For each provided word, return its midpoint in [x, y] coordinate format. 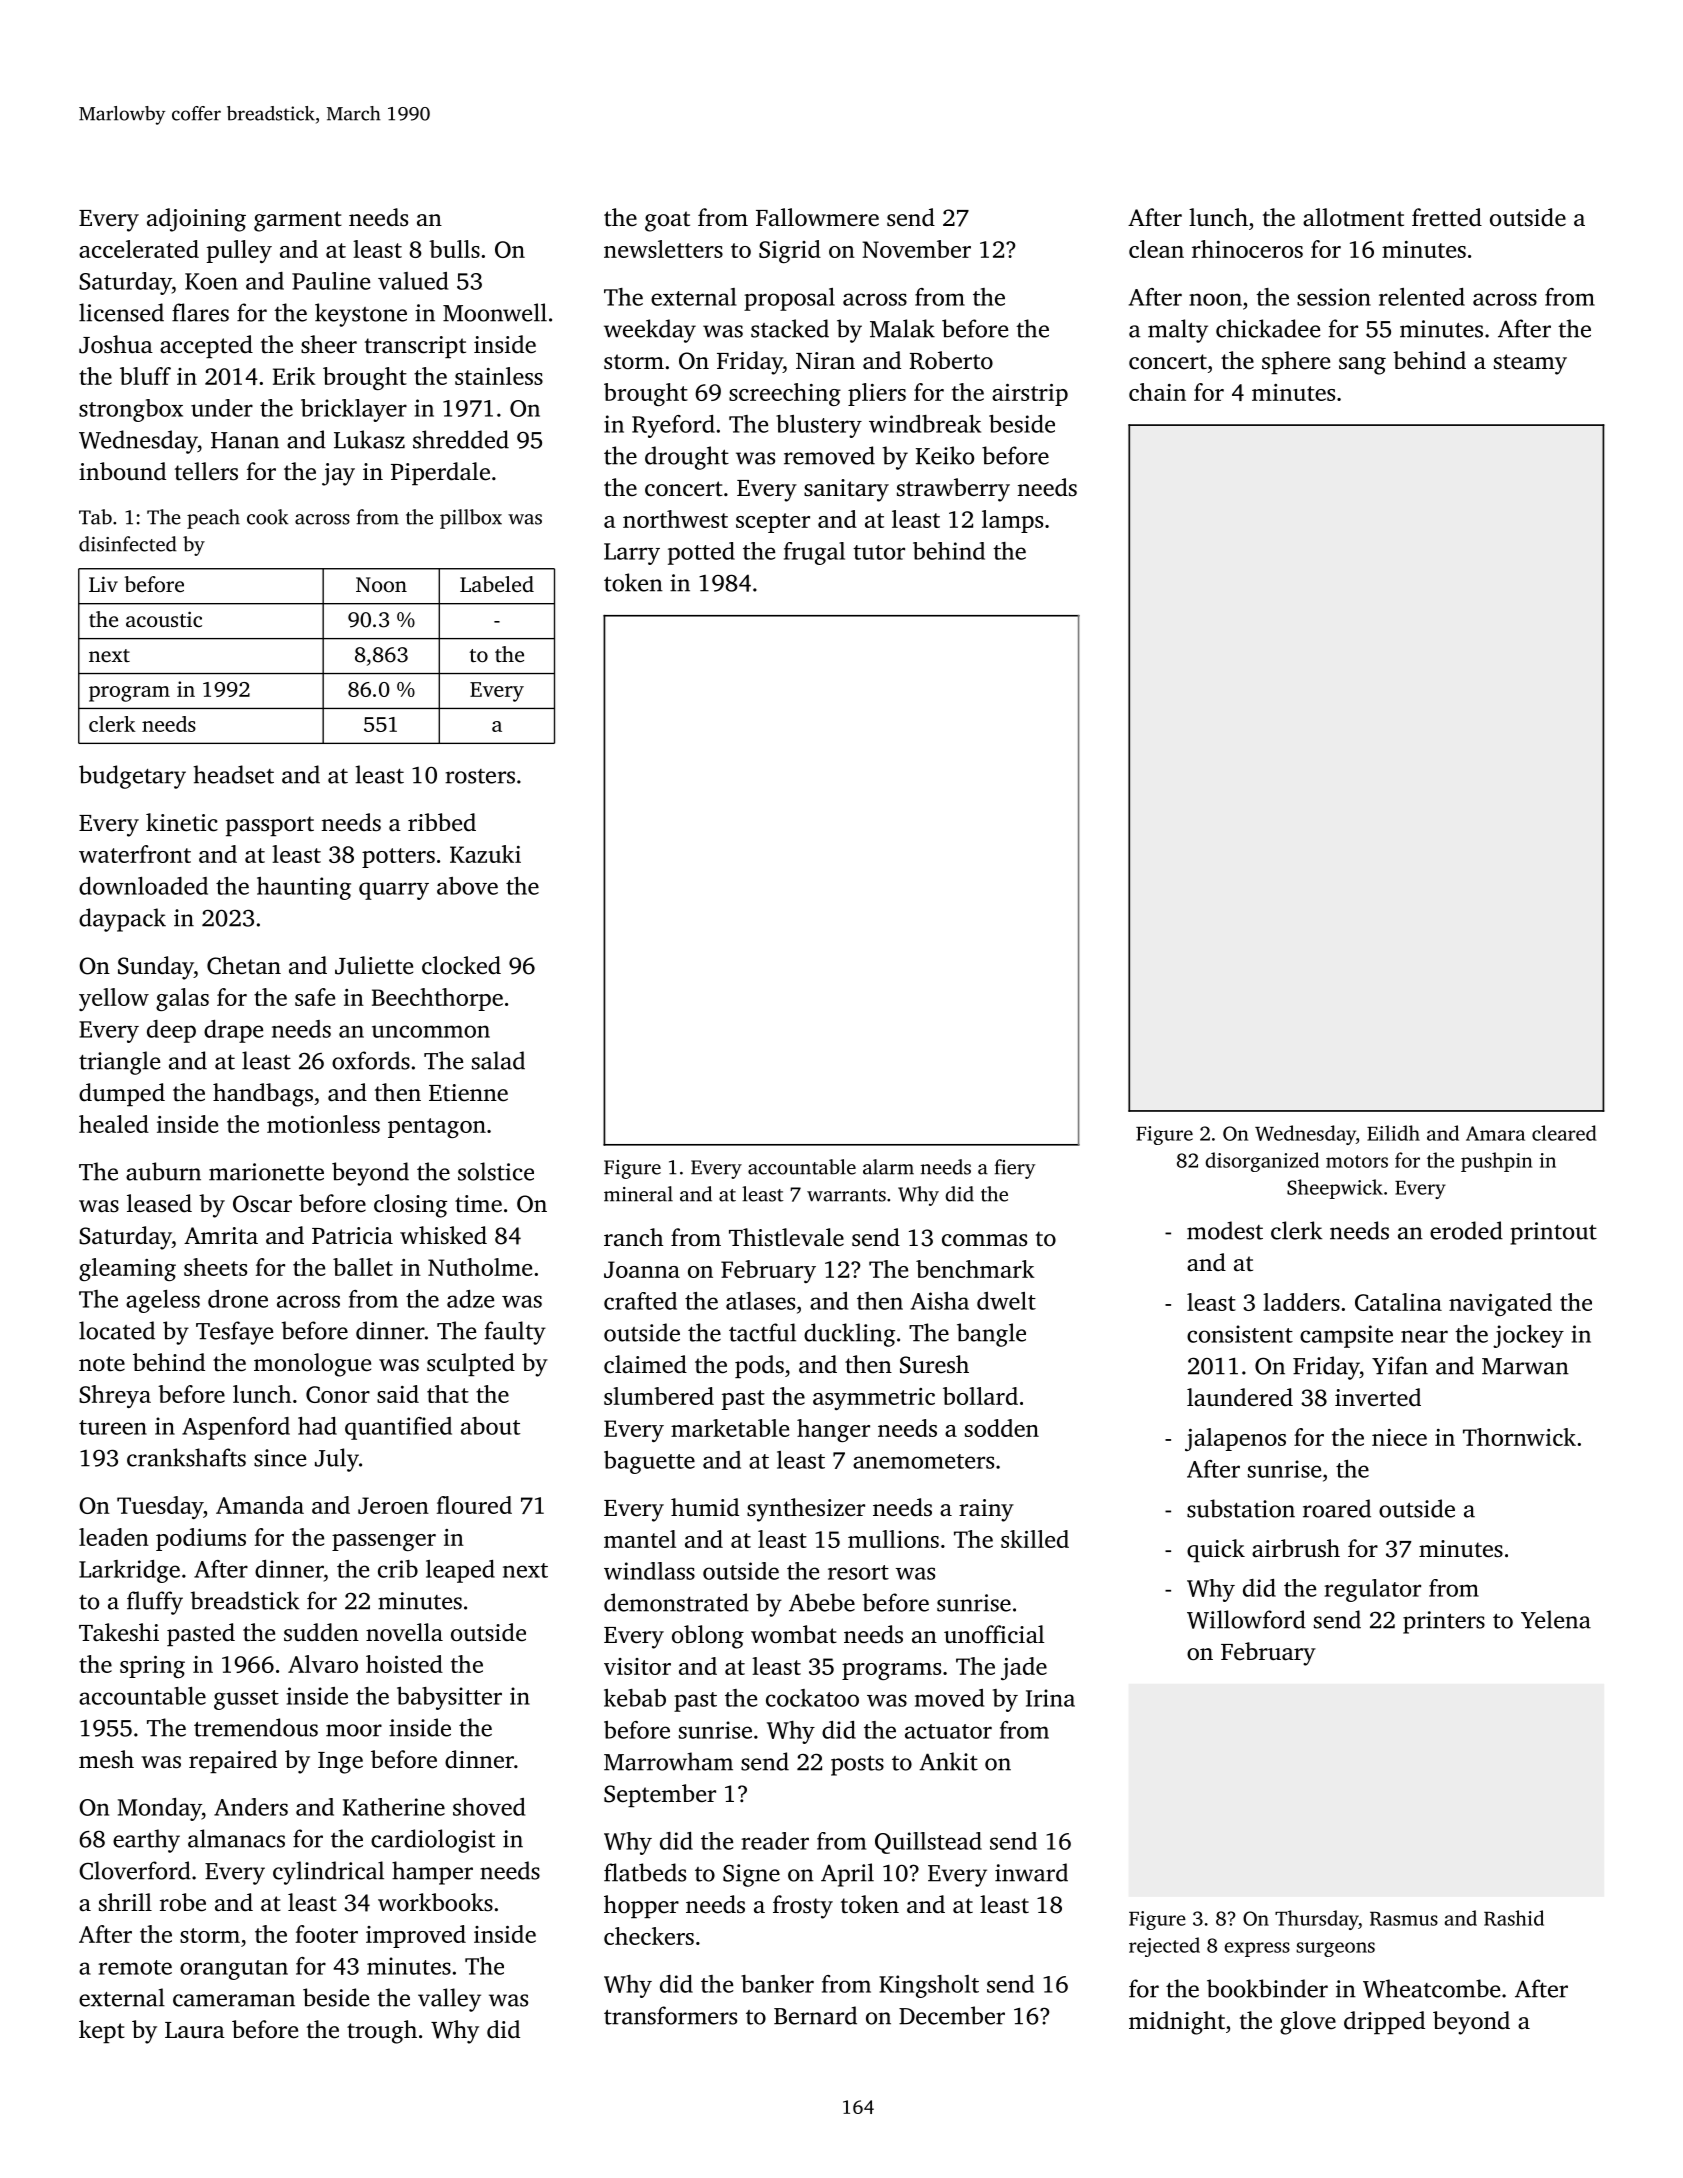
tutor [879, 552]
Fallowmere [817, 217]
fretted [1447, 217]
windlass [649, 1571]
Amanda [260, 1505]
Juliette [374, 965]
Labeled [497, 584]
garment [298, 221]
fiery [1015, 1169]
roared [1337, 1508]
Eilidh [1393, 1133]
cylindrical [328, 1873]
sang [1362, 366]
